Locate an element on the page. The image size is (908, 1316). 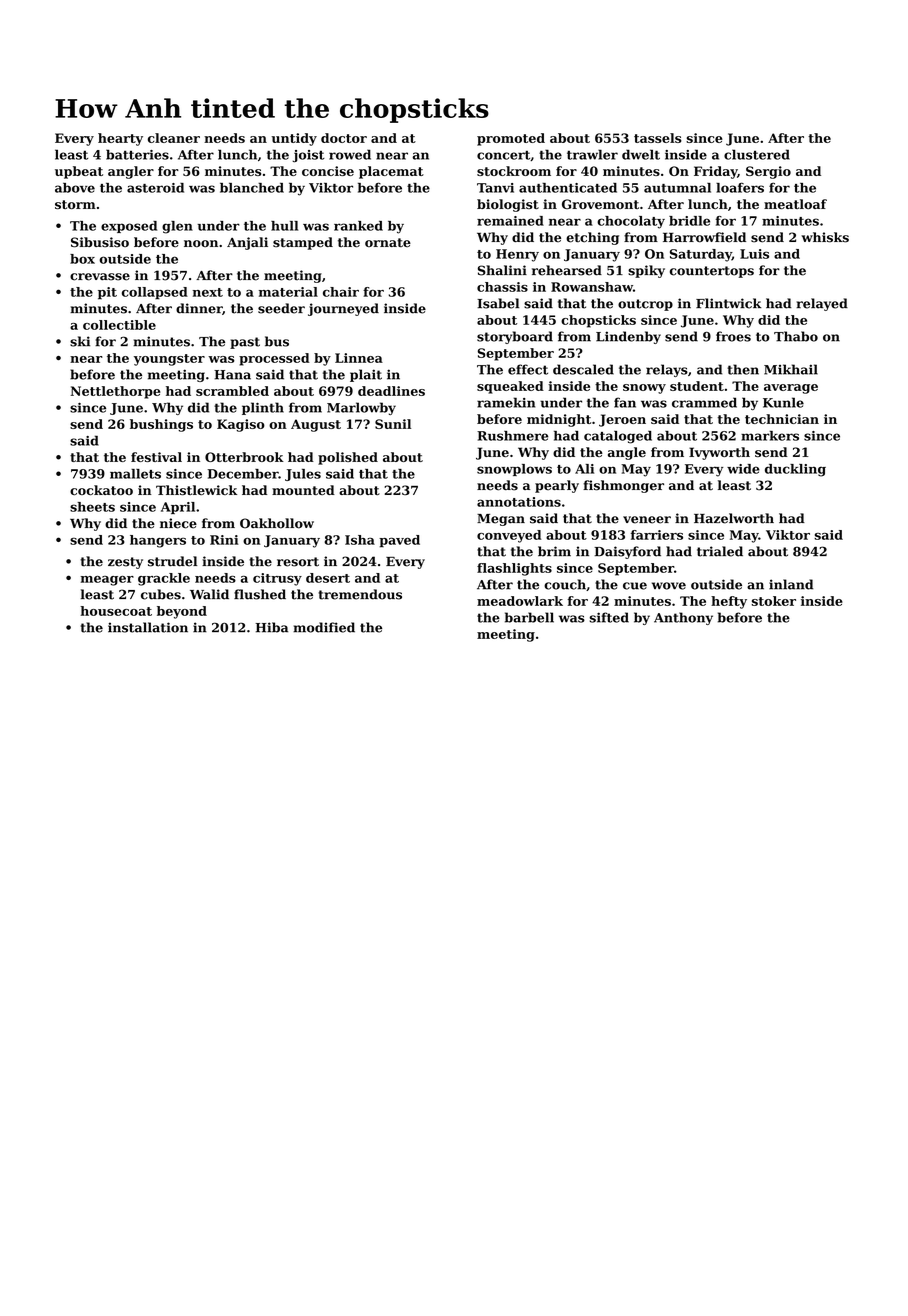
Nettlethorpe is located at coordinates (116, 392).
